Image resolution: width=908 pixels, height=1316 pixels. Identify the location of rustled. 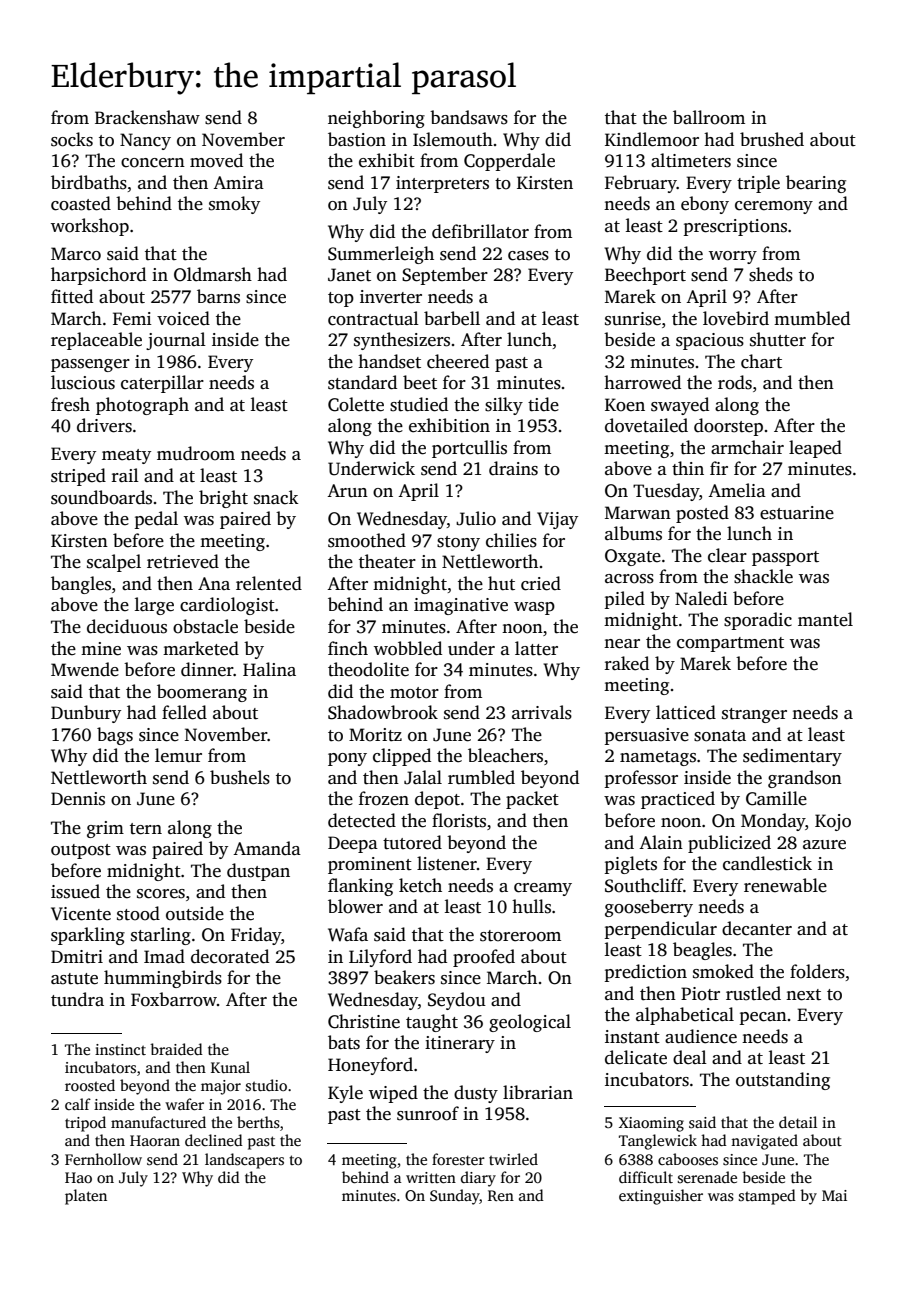
(753, 993).
